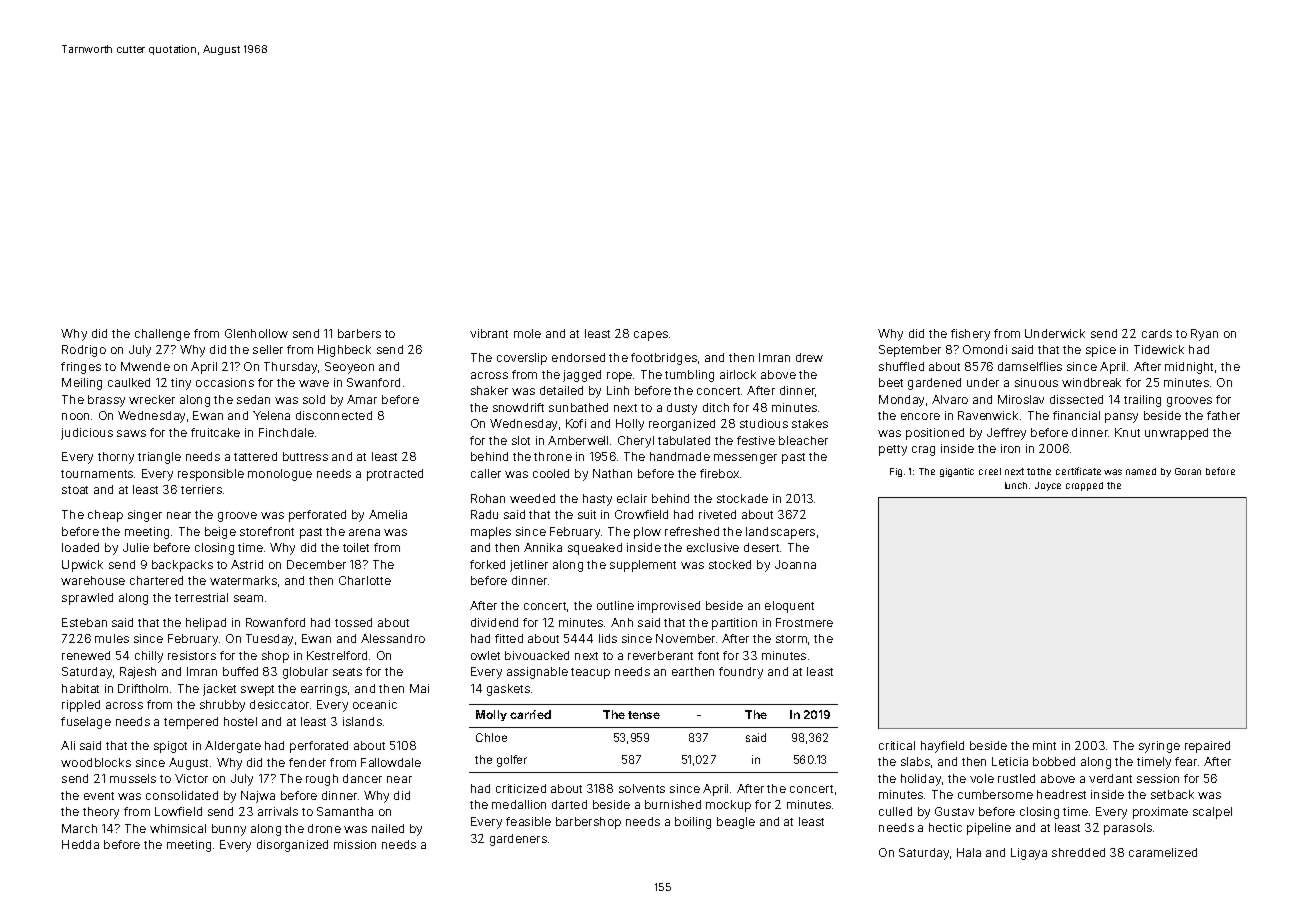  I want to click on judicious, so click(87, 434).
